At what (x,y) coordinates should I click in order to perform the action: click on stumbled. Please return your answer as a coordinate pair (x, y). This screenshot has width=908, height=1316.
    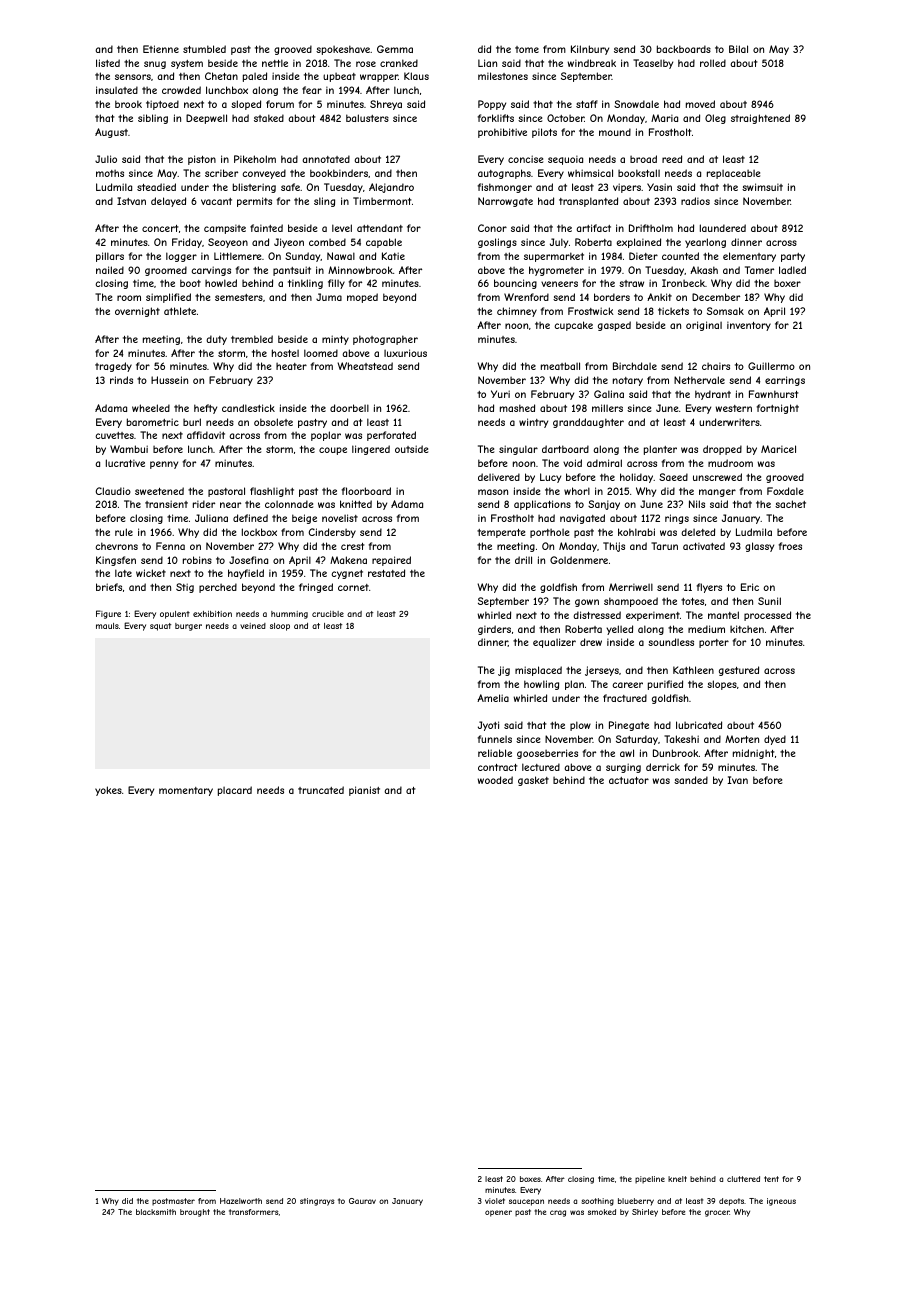
    Looking at the image, I should click on (204, 49).
